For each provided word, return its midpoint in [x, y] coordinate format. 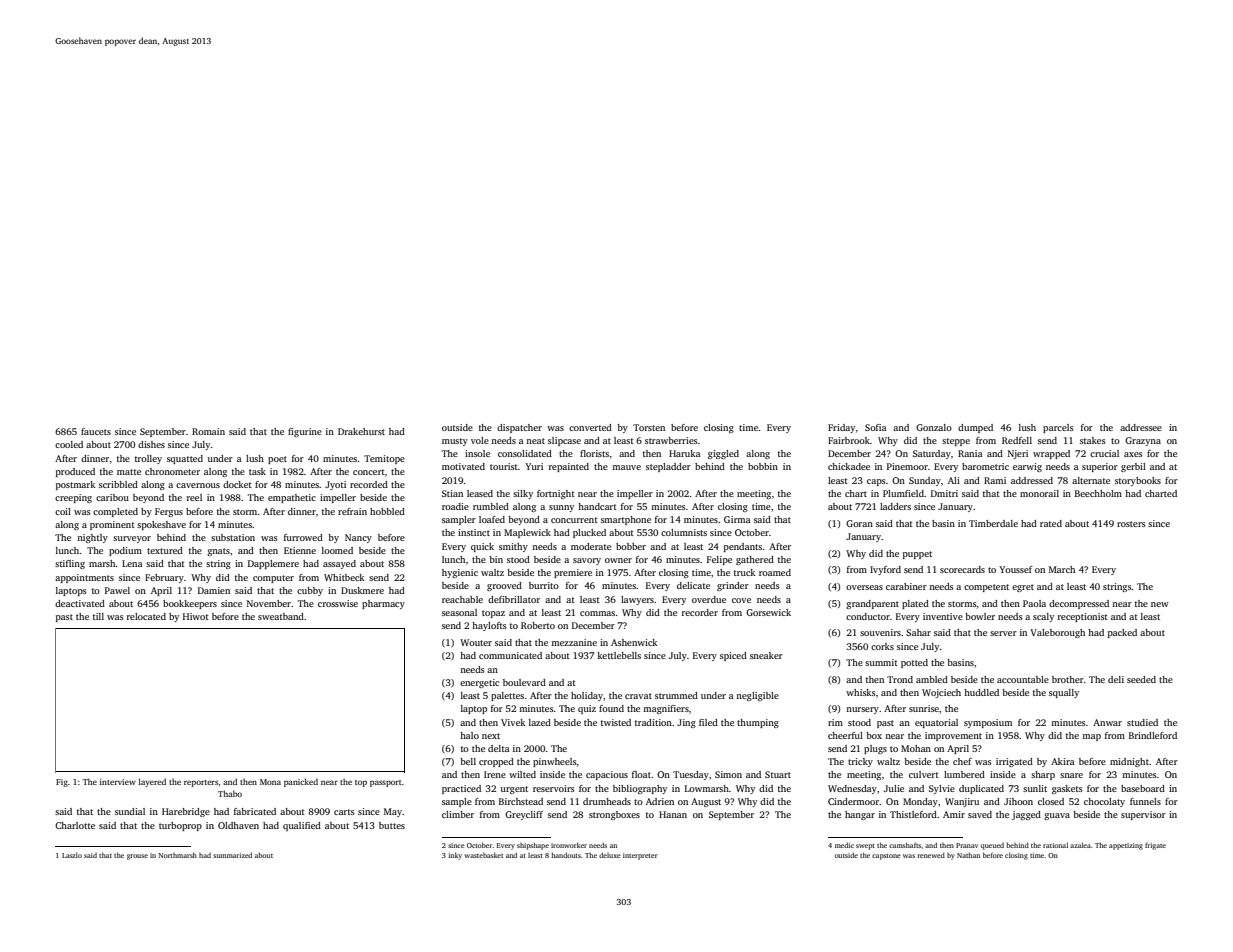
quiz [587, 709]
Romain [208, 431]
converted [590, 427]
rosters [1131, 524]
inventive [943, 616]
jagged [1026, 815]
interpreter [640, 856]
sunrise [924, 708]
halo [469, 735]
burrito [544, 585]
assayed [339, 564]
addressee [1141, 427]
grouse [137, 857]
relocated [146, 616]
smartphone [626, 520]
